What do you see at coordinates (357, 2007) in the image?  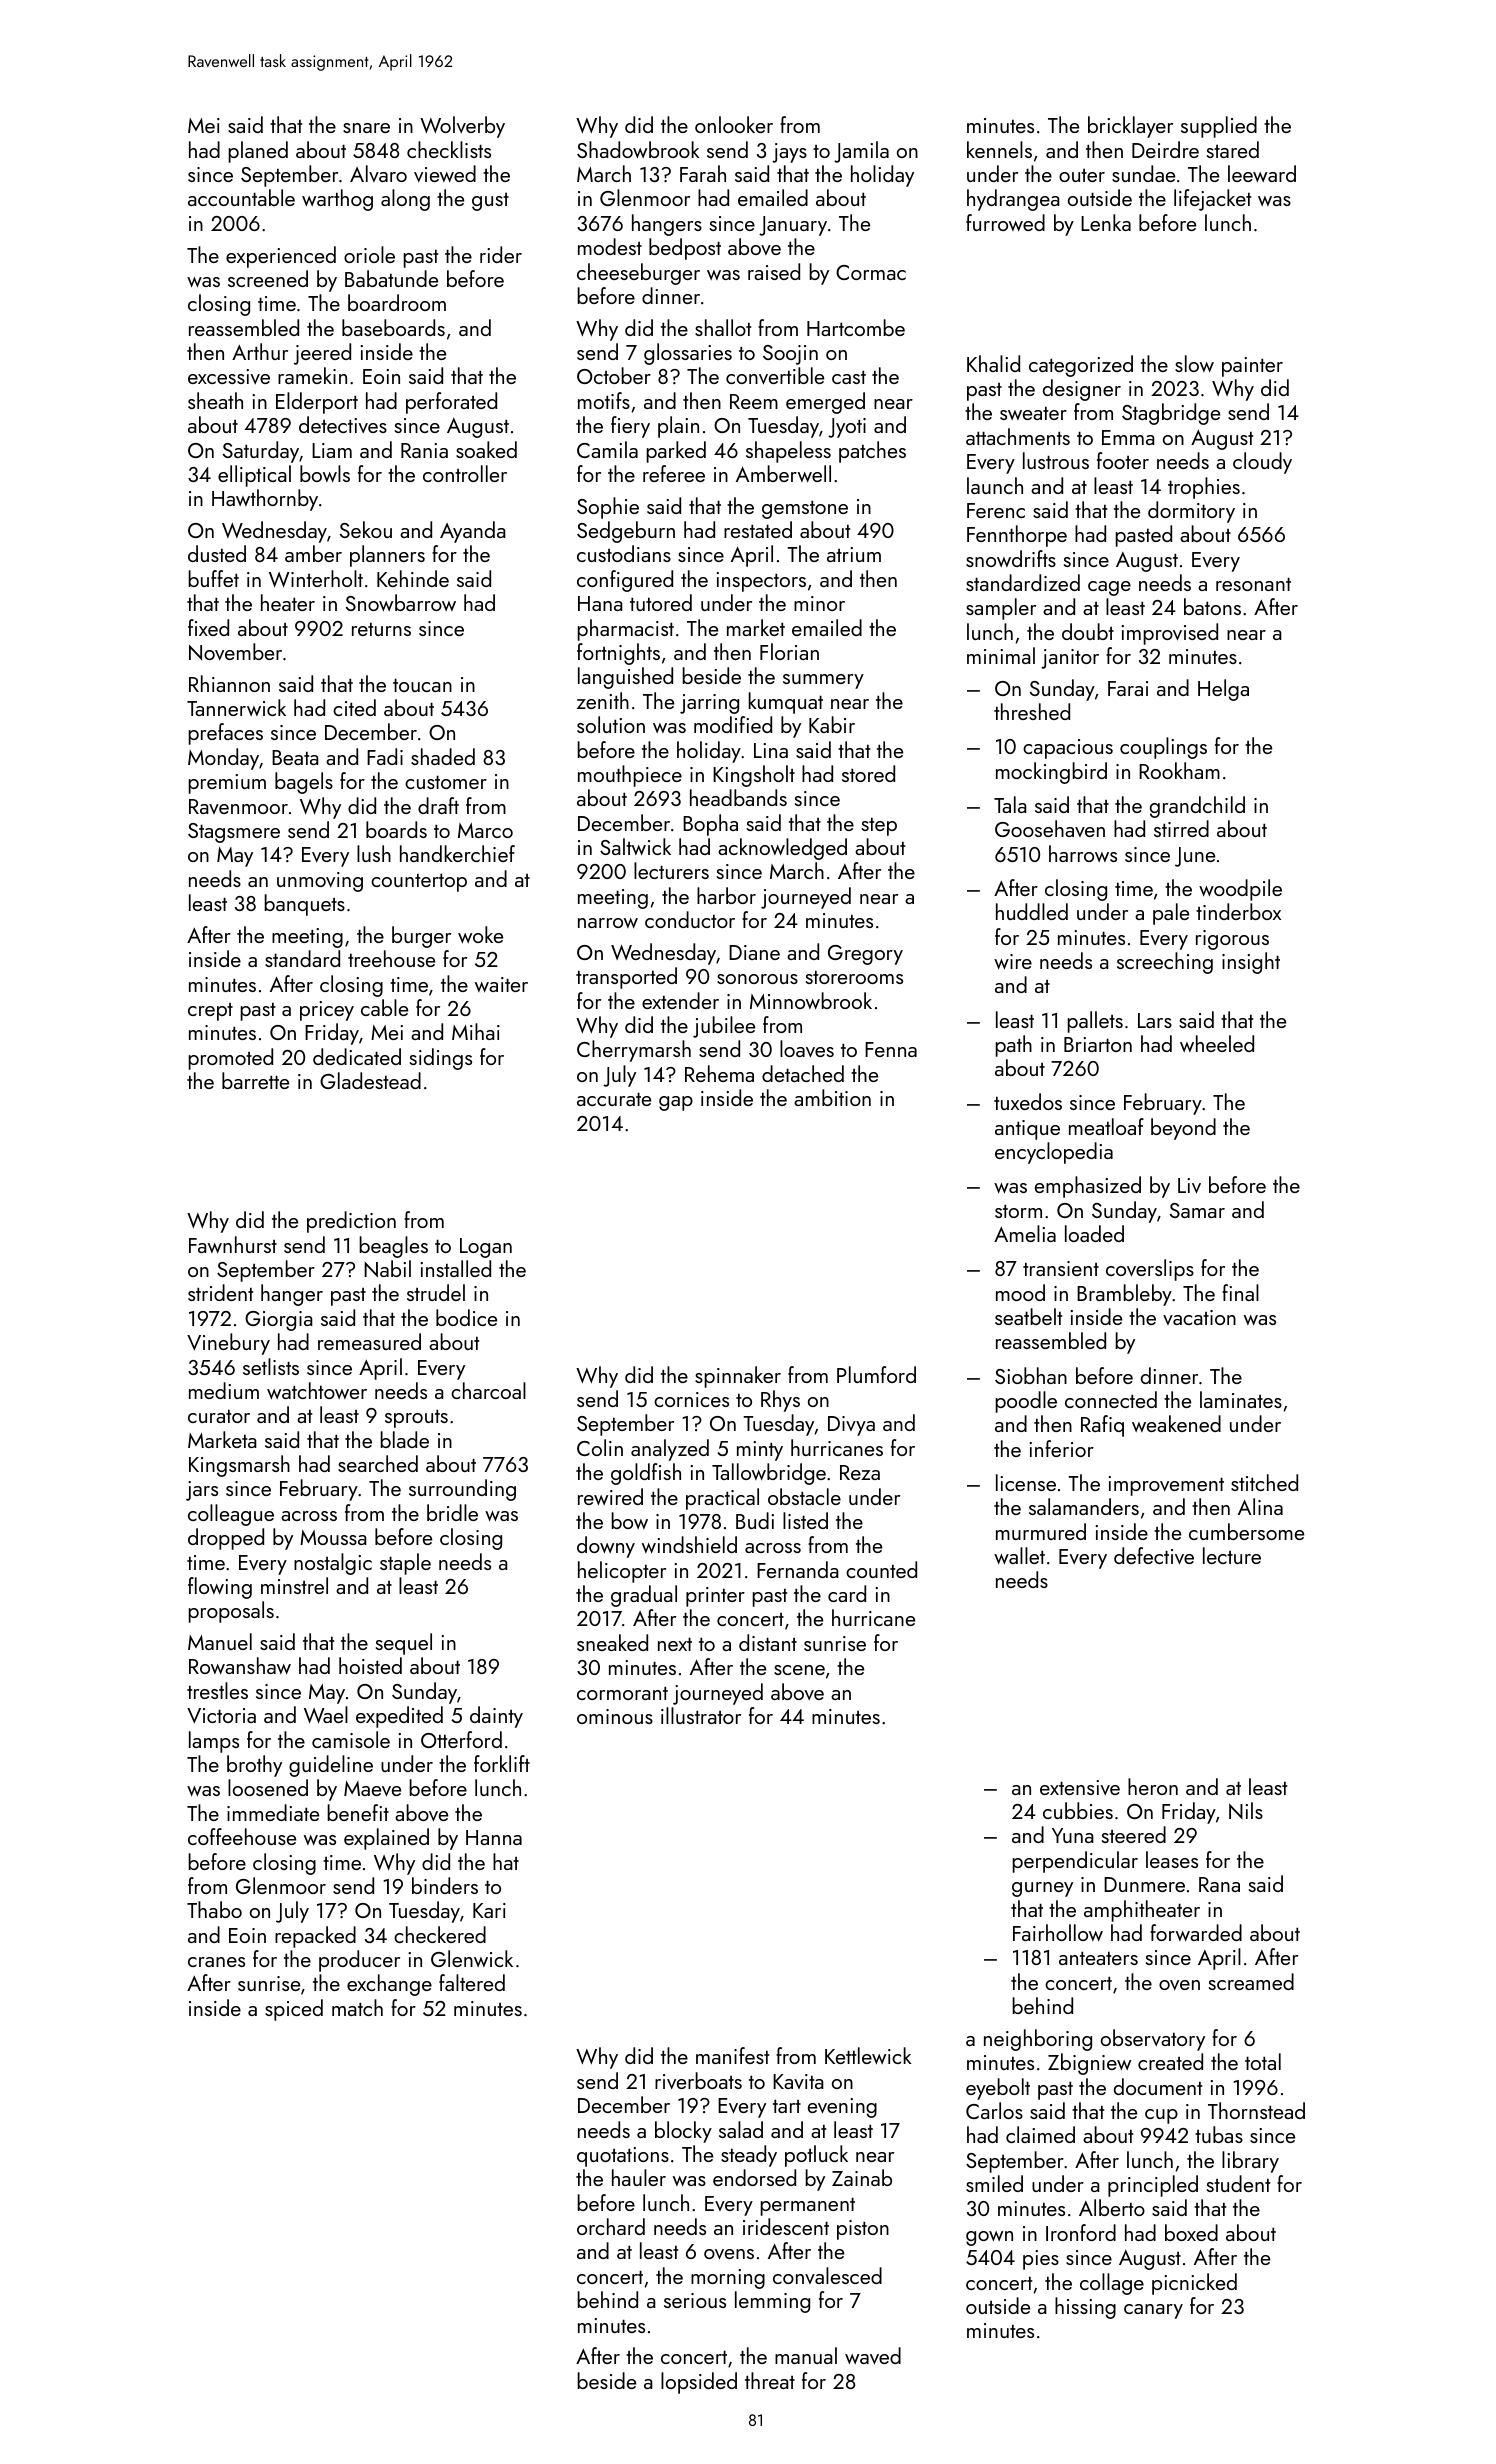 I see `match` at bounding box center [357, 2007].
